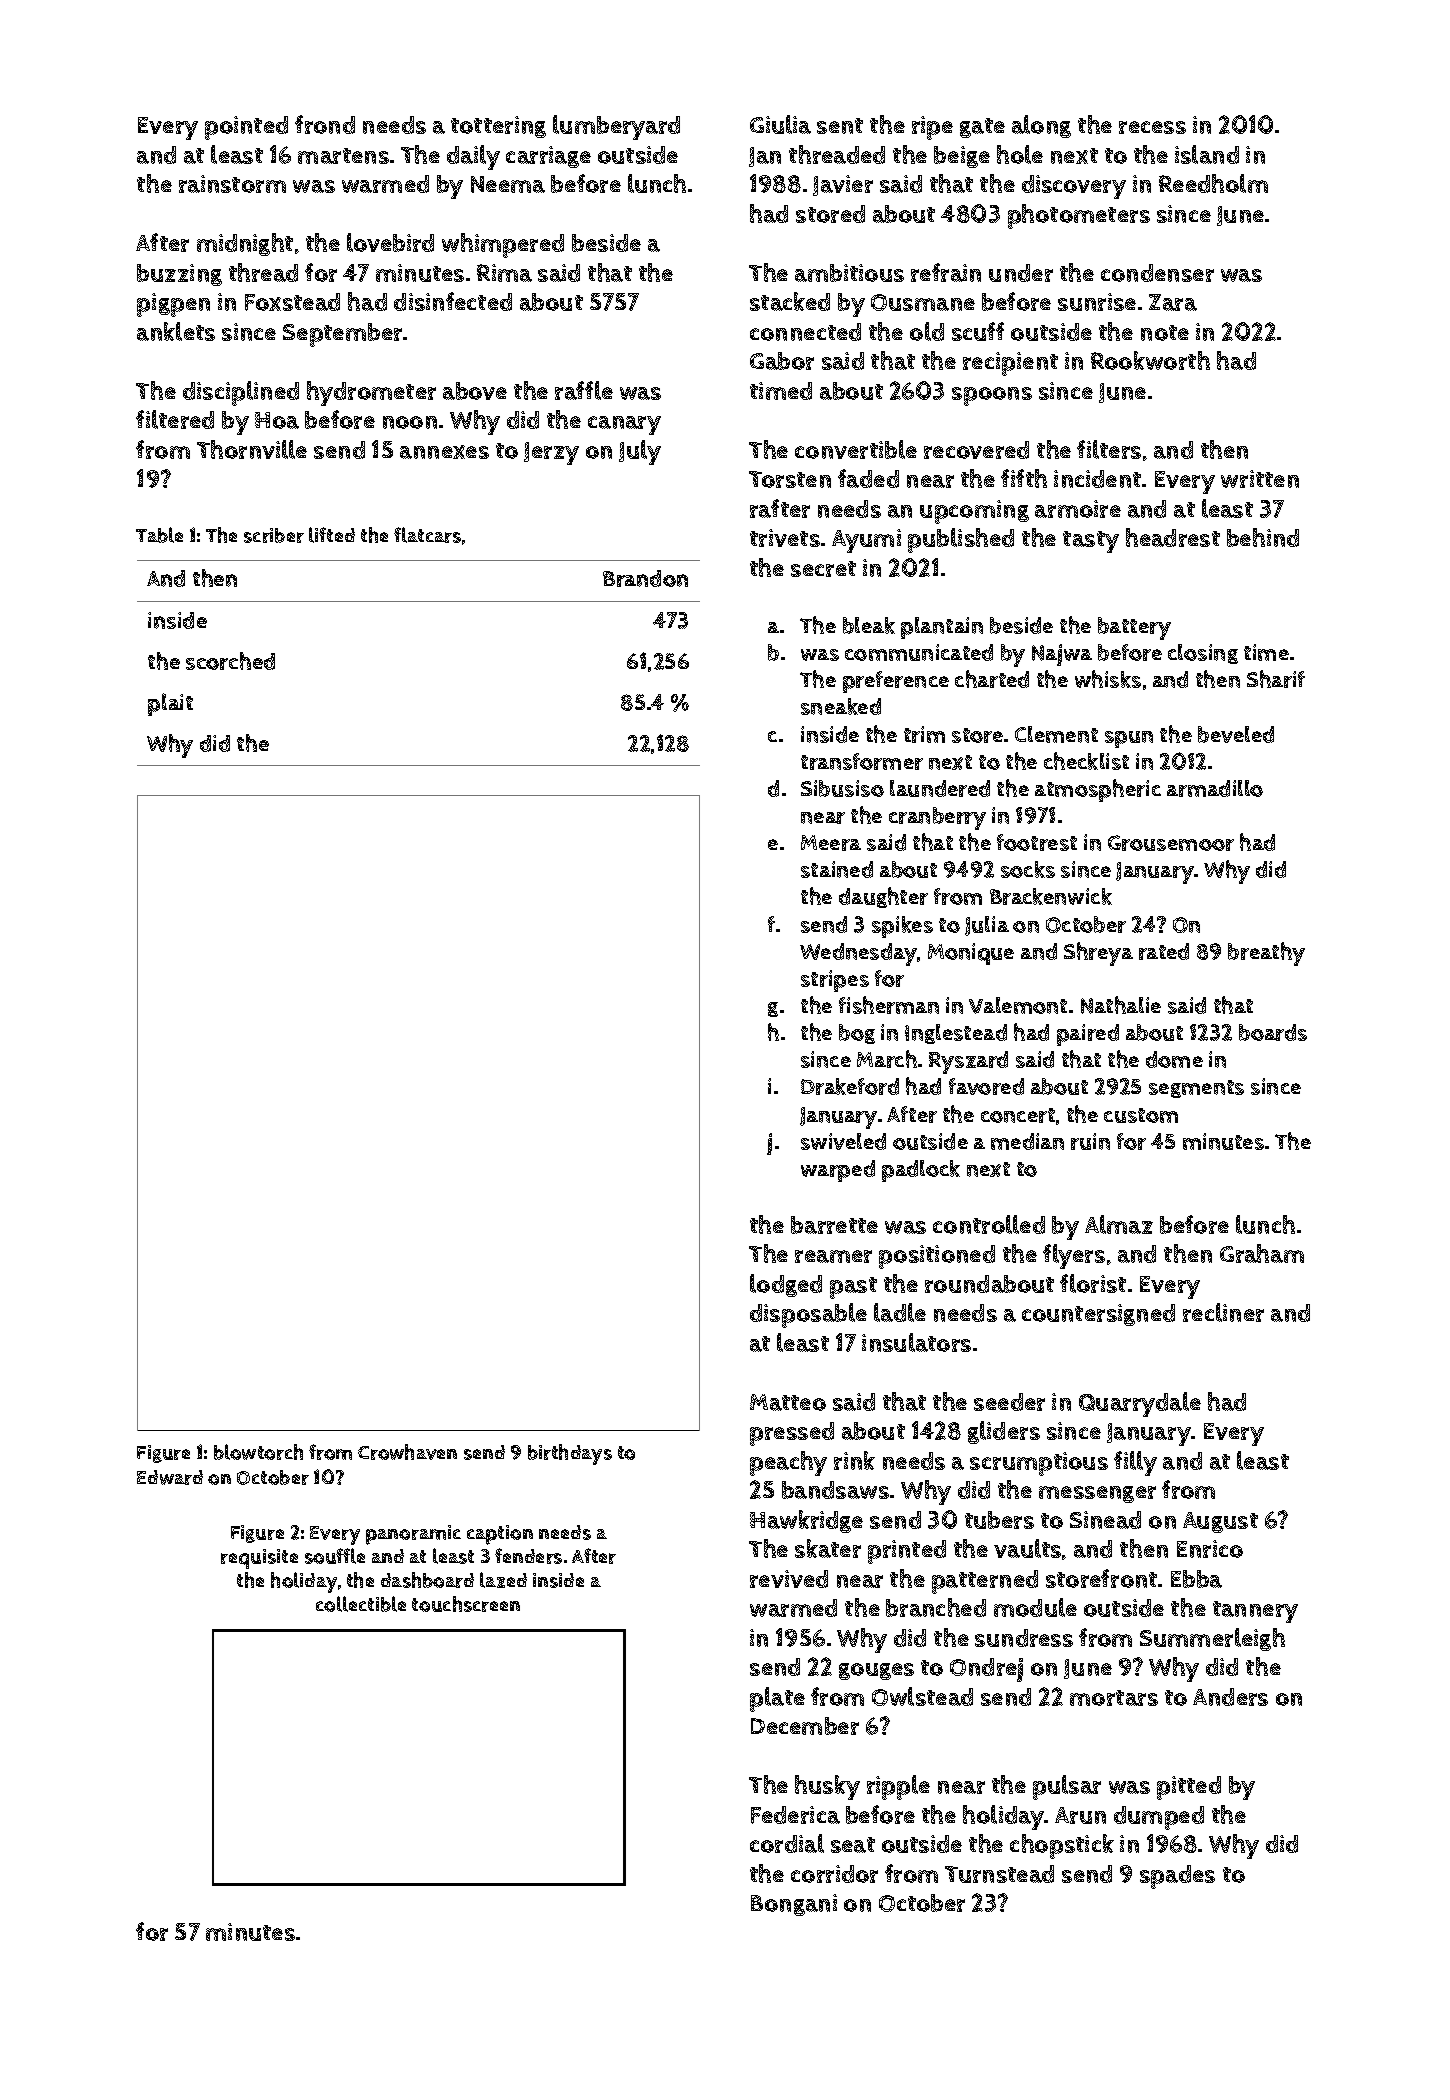 The image size is (1450, 2100). Describe the element at coordinates (407, 1452) in the screenshot. I see `Crowhaven` at that location.
